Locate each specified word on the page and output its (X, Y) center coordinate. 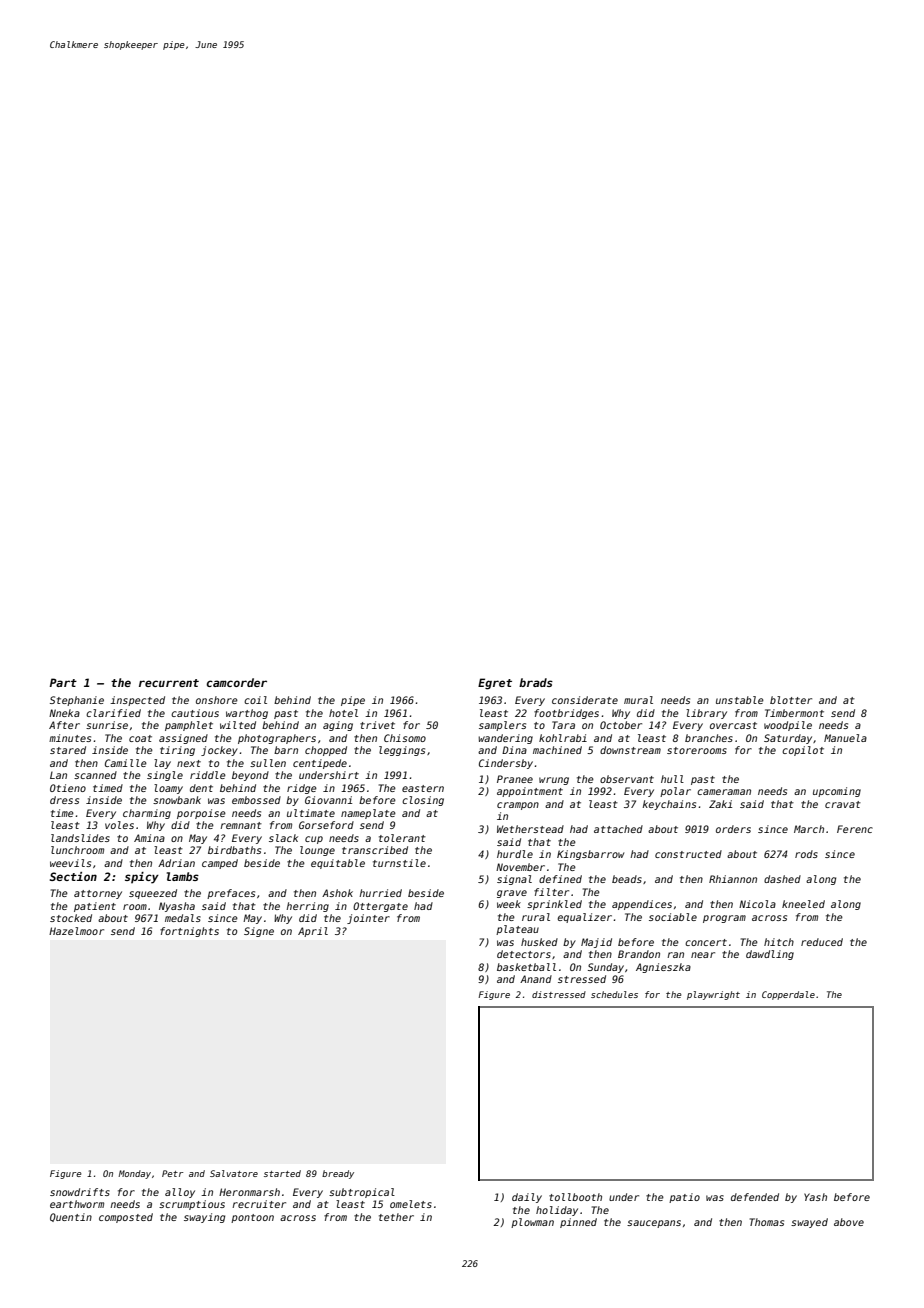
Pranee (515, 779)
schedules (614, 994)
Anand (536, 979)
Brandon (639, 954)
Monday (134, 1174)
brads (536, 682)
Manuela (845, 738)
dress (64, 800)
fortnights (189, 932)
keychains (669, 805)
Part (63, 682)
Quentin (71, 1217)
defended (755, 1197)
